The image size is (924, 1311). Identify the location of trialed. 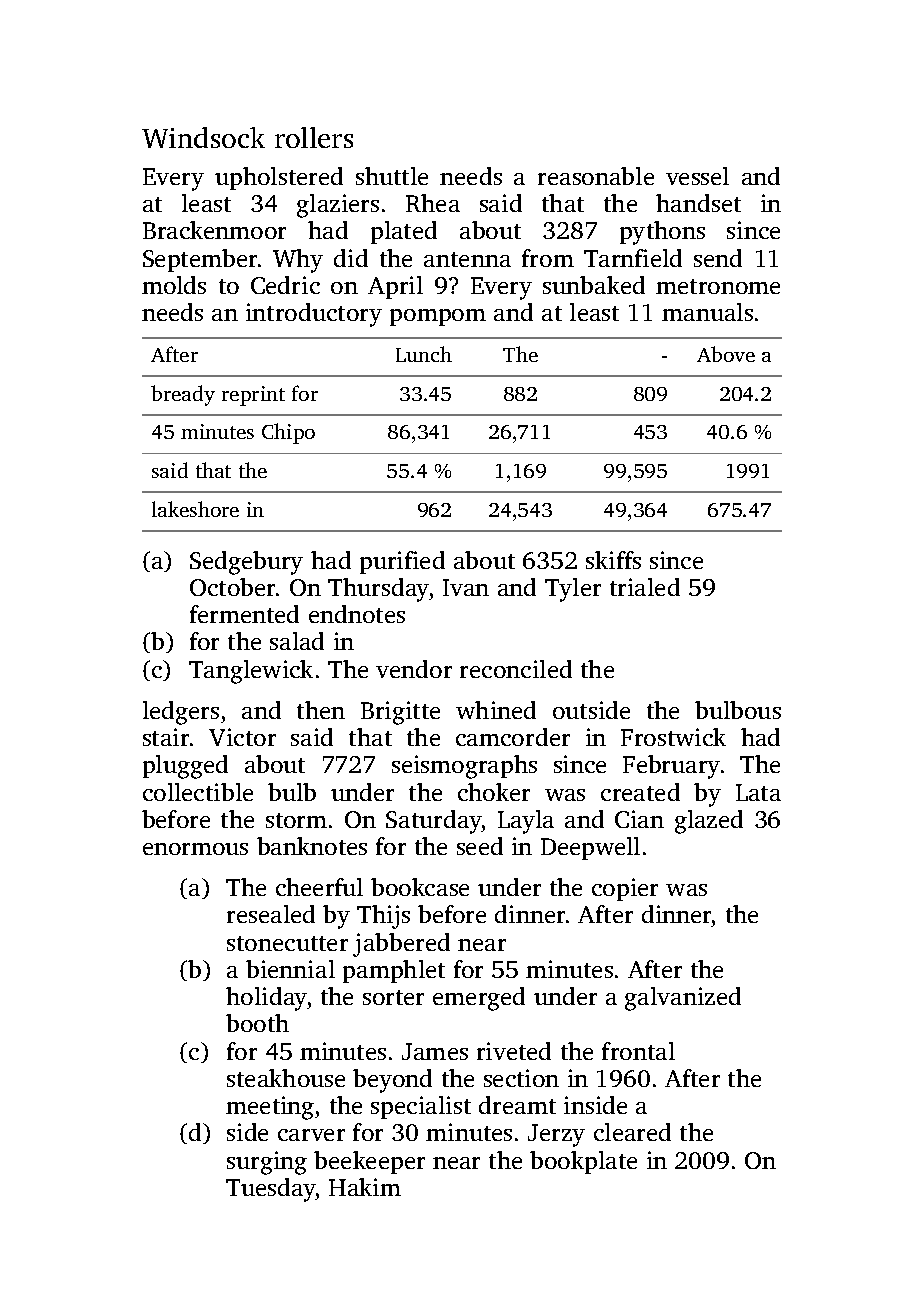
(645, 587).
